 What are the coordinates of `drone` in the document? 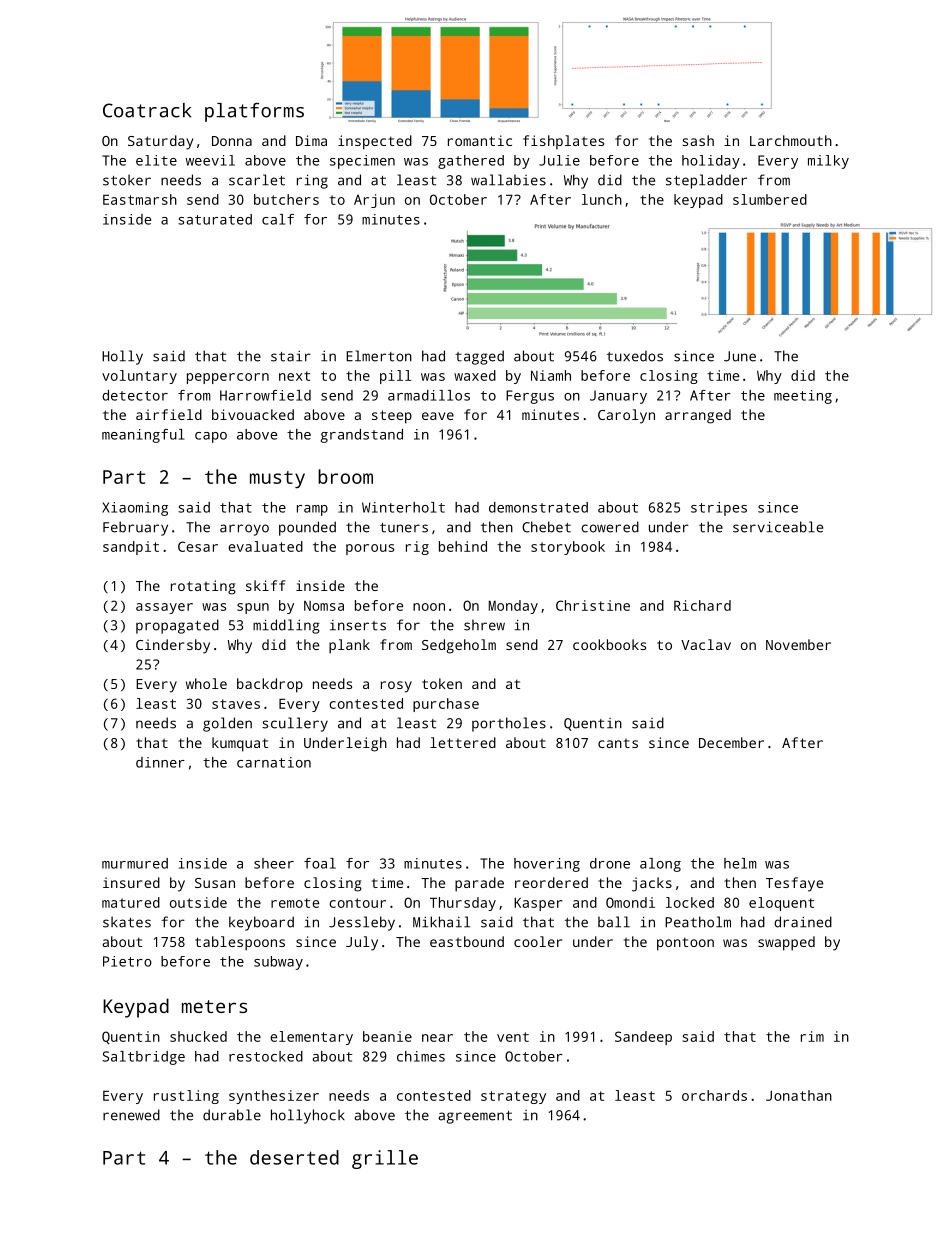 It's located at (610, 863).
